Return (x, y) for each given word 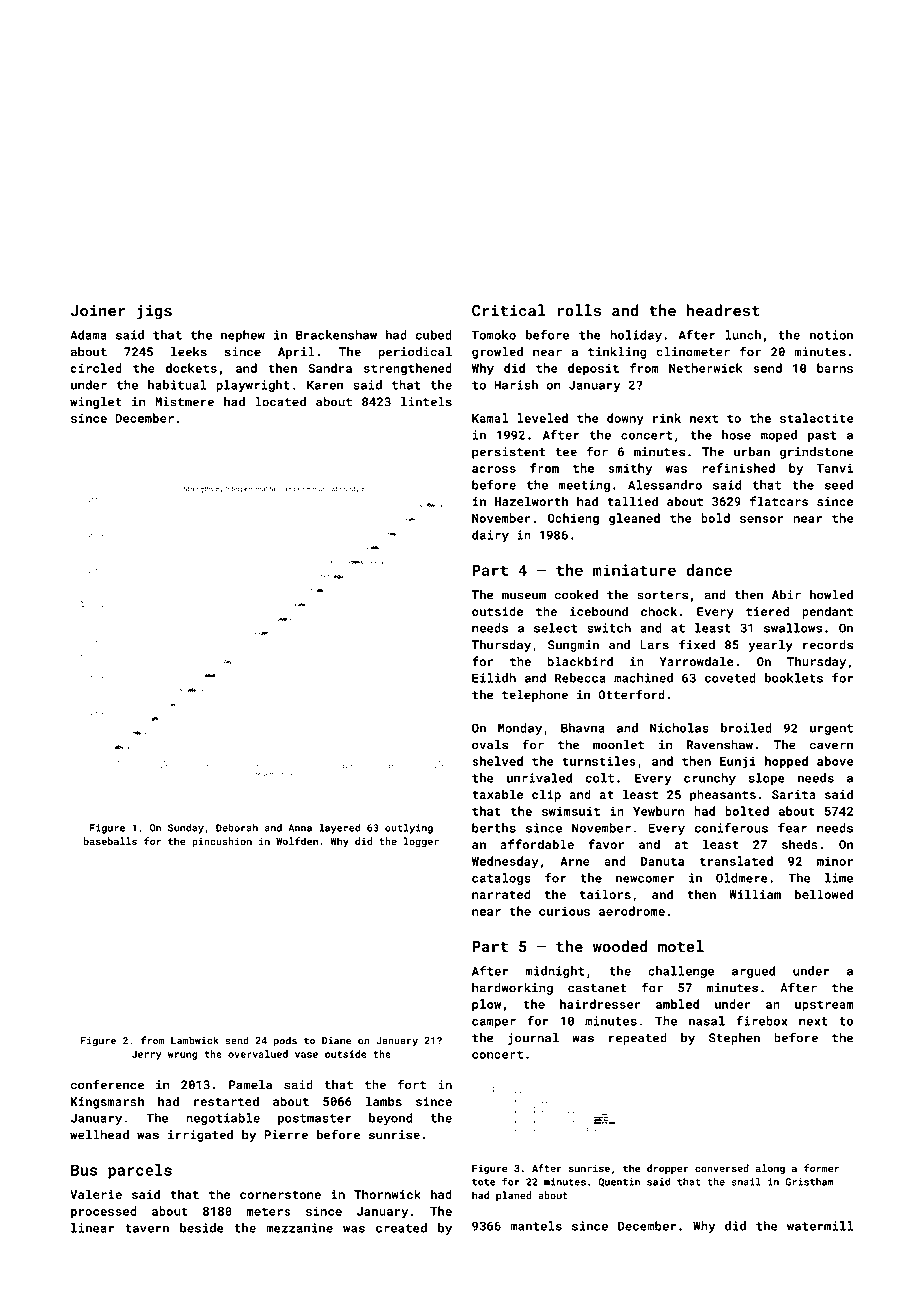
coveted (730, 678)
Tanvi (834, 468)
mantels (536, 1226)
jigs (154, 312)
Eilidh (494, 678)
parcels (140, 1171)
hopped (786, 762)
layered (339, 829)
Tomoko (493, 335)
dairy (490, 536)
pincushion (222, 842)
